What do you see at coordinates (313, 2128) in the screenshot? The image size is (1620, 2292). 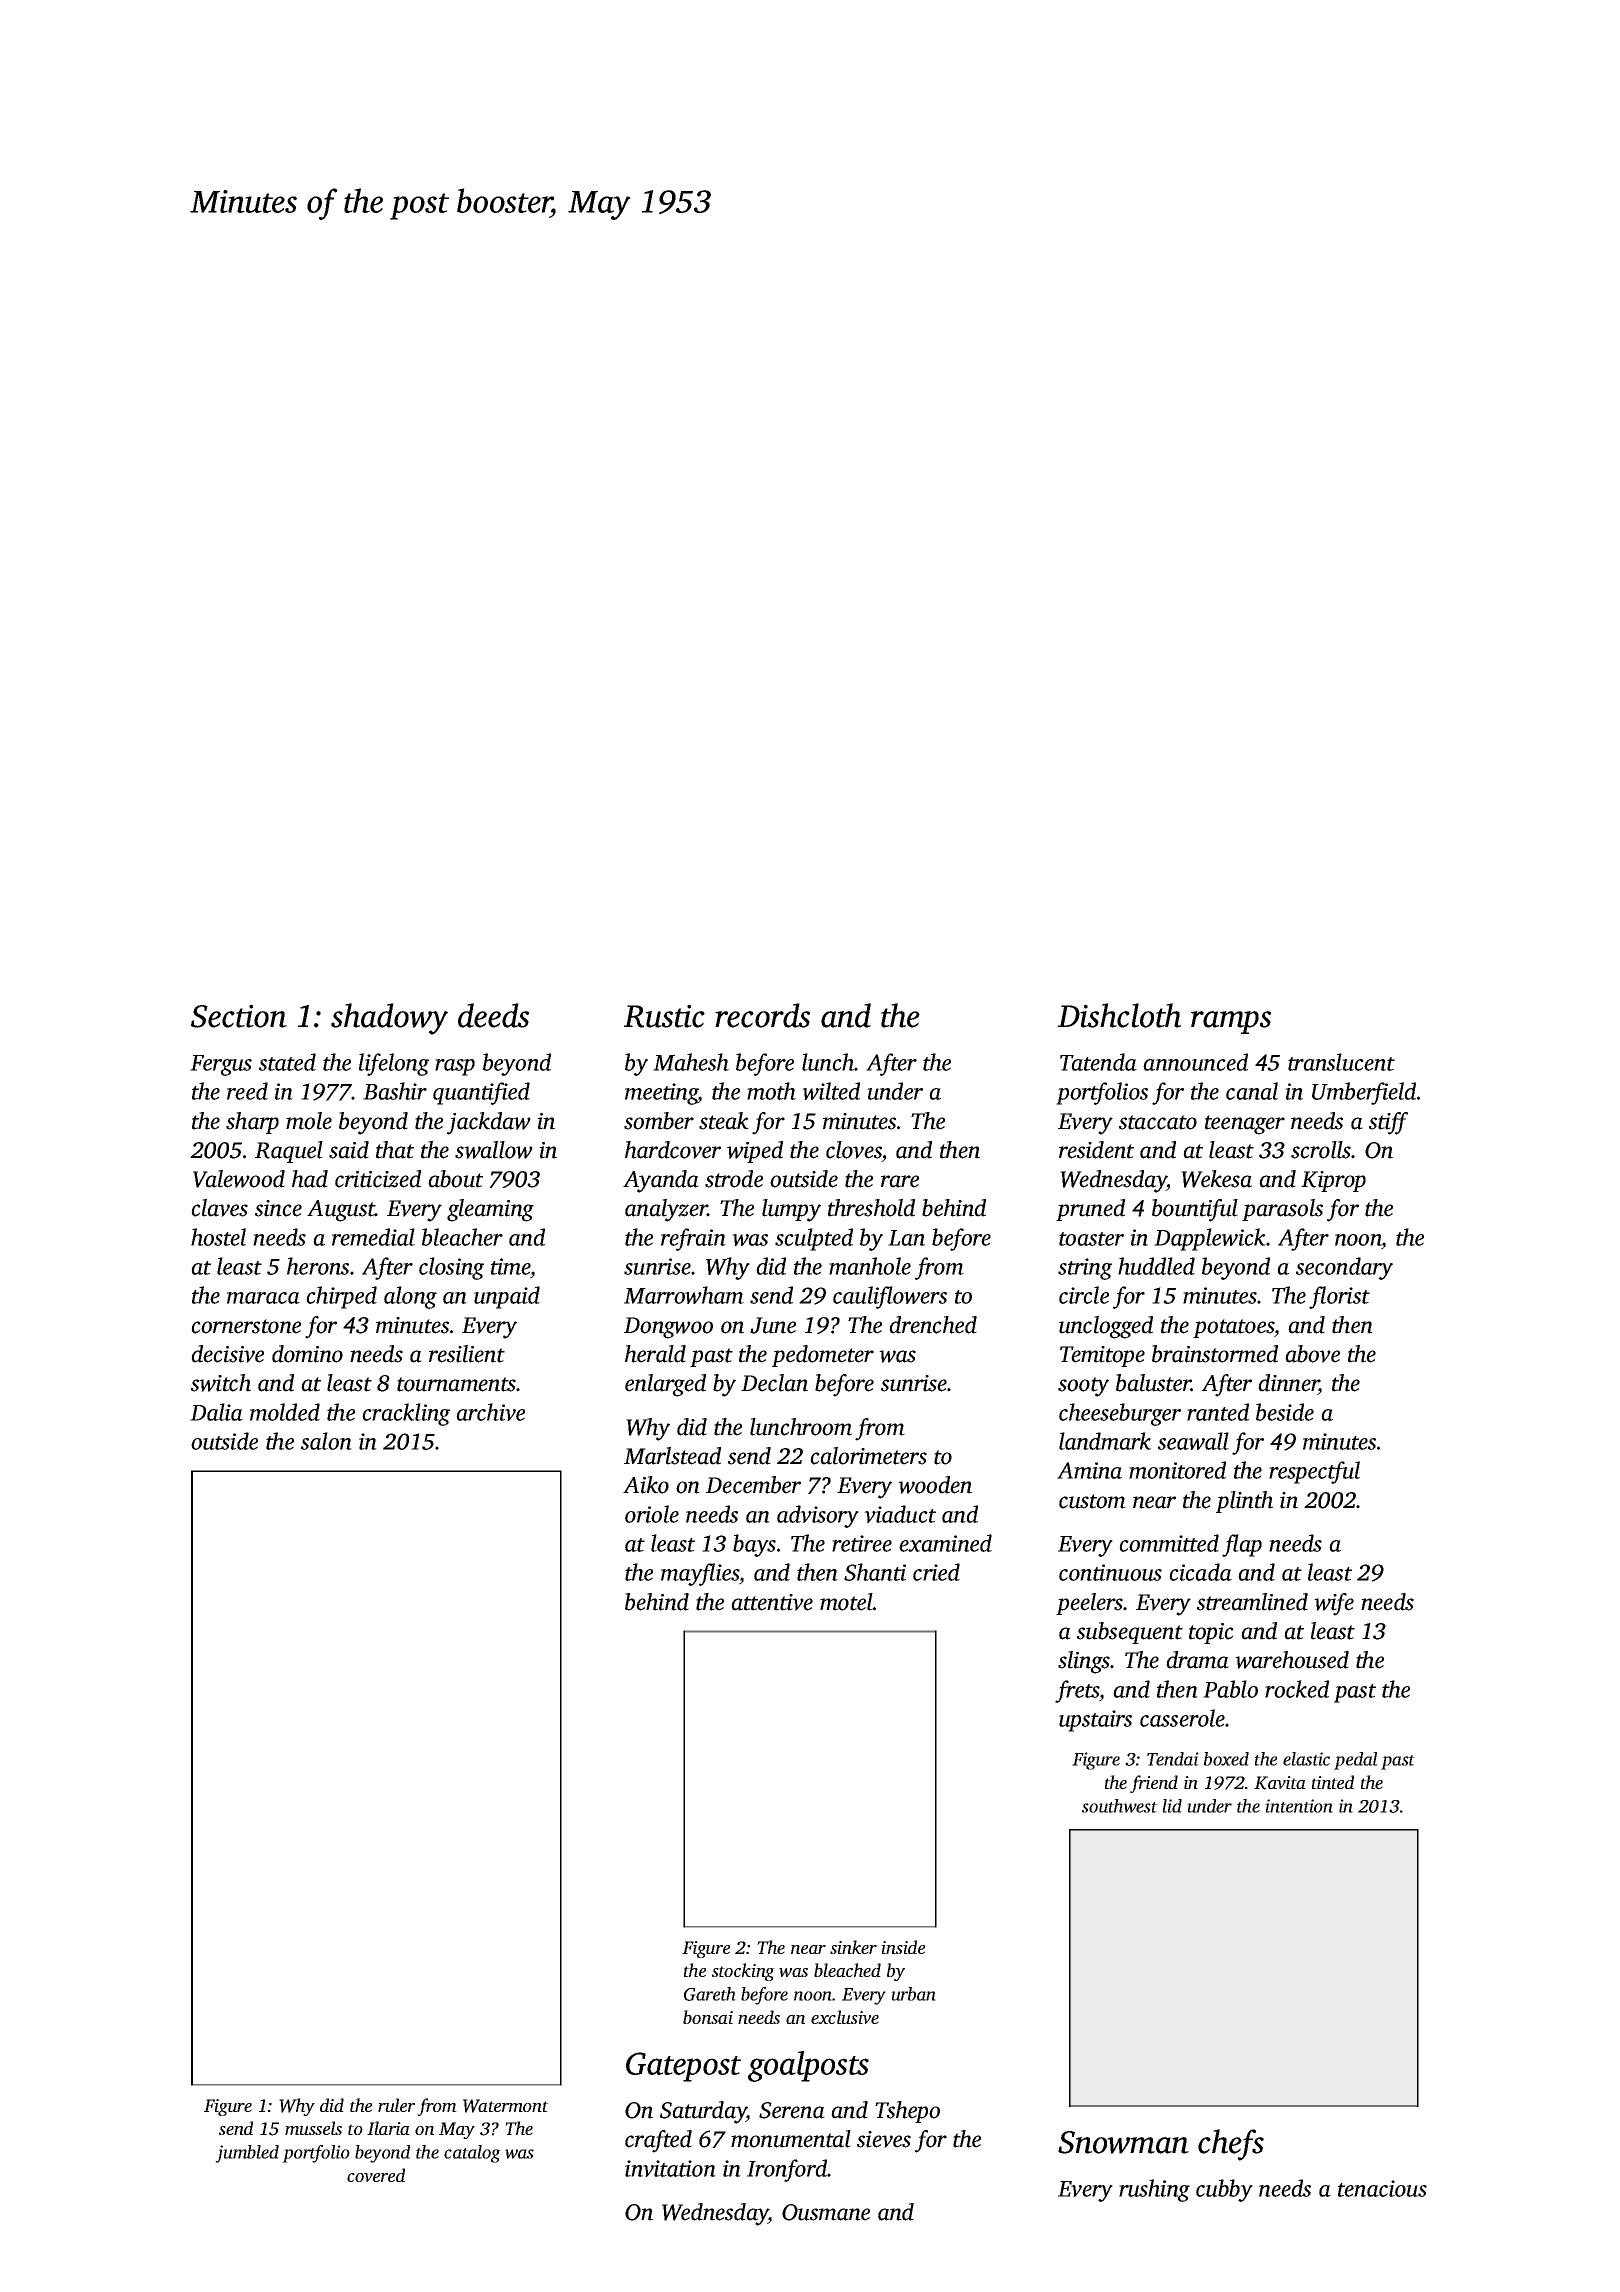 I see `mussels` at bounding box center [313, 2128].
